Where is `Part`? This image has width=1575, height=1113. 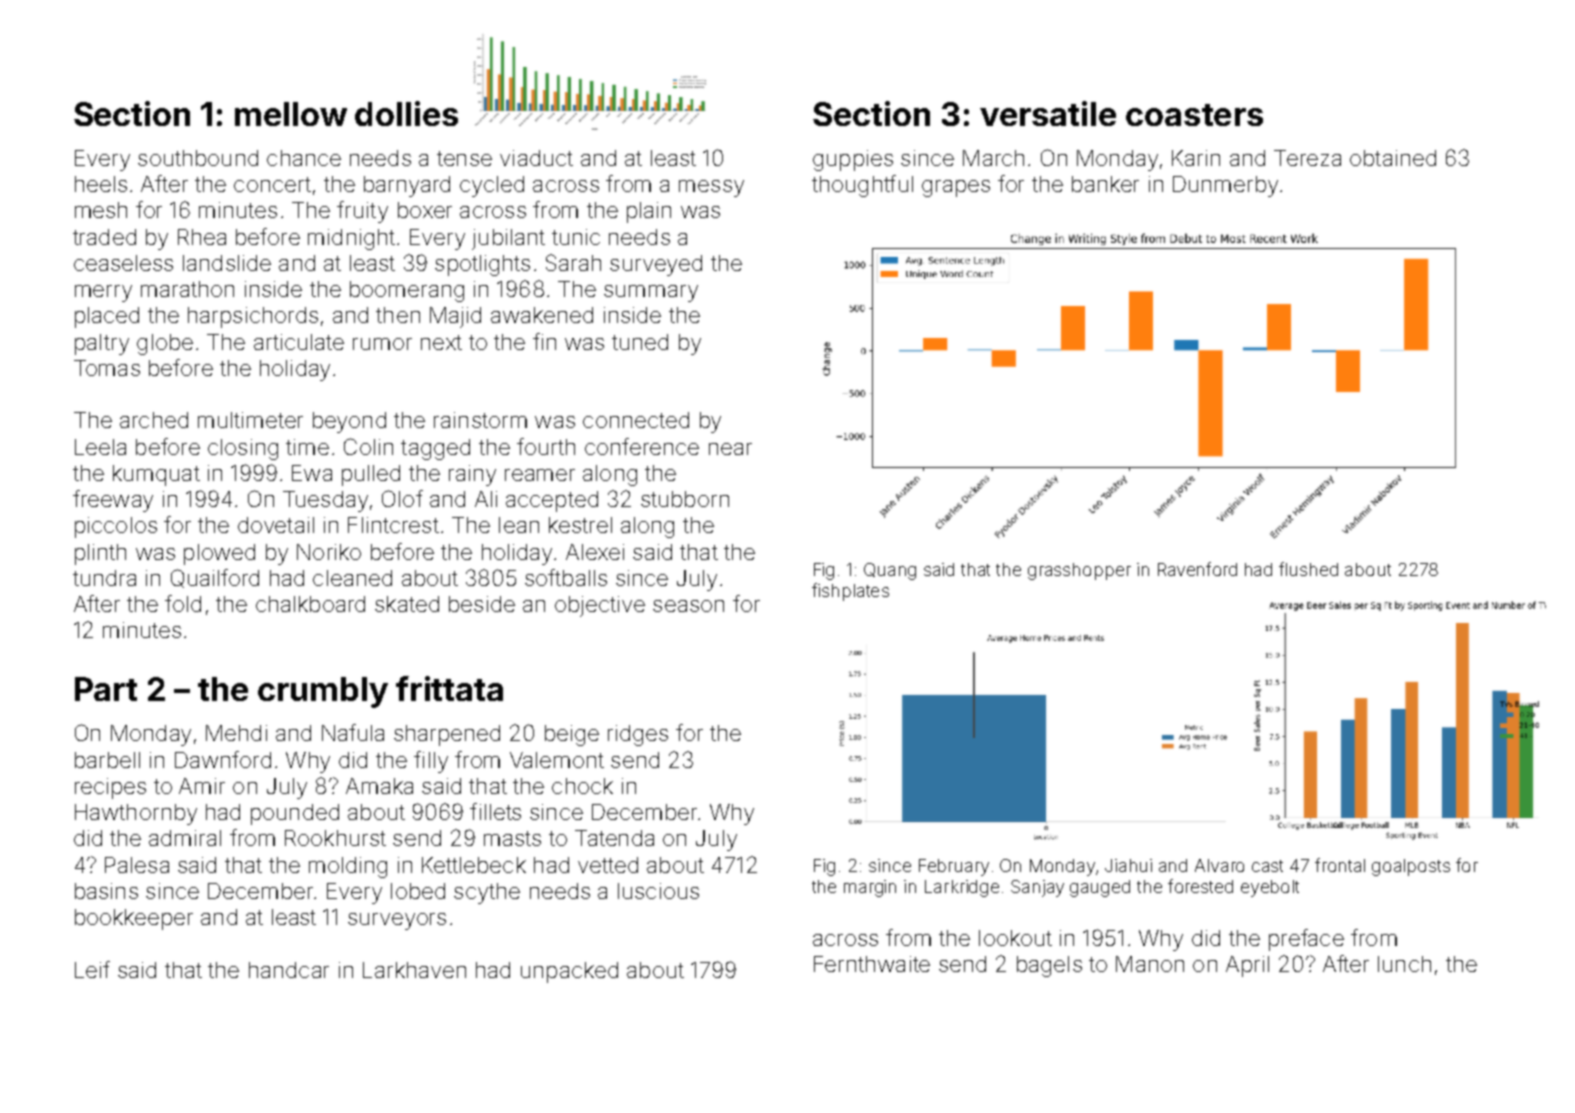 Part is located at coordinates (106, 689).
